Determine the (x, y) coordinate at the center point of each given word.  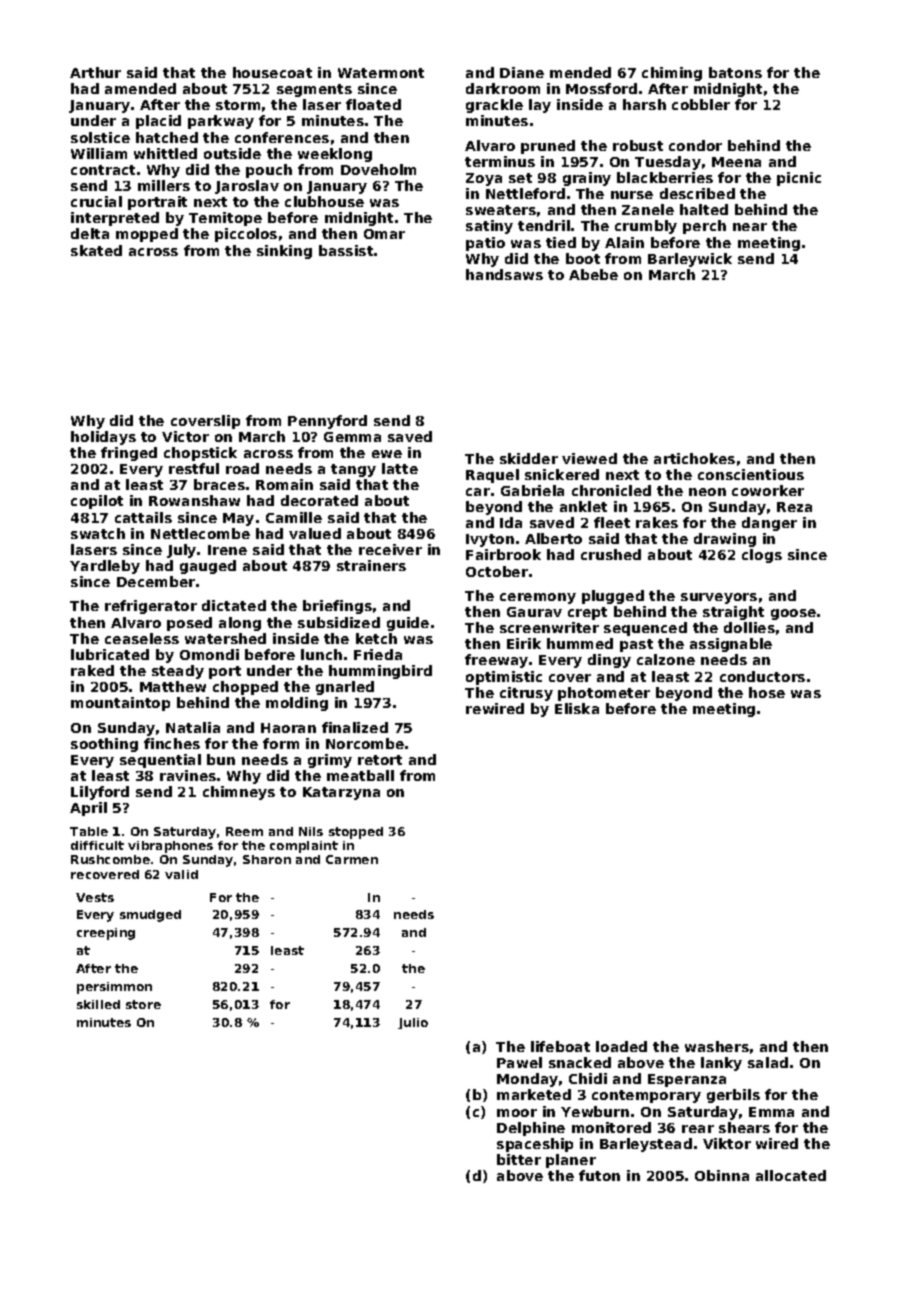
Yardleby (105, 567)
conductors (762, 676)
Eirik (524, 643)
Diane (522, 72)
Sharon (267, 859)
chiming (672, 74)
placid (158, 122)
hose (767, 692)
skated (96, 250)
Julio (413, 1023)
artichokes (694, 458)
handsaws (504, 274)
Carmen (352, 859)
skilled (98, 1004)
